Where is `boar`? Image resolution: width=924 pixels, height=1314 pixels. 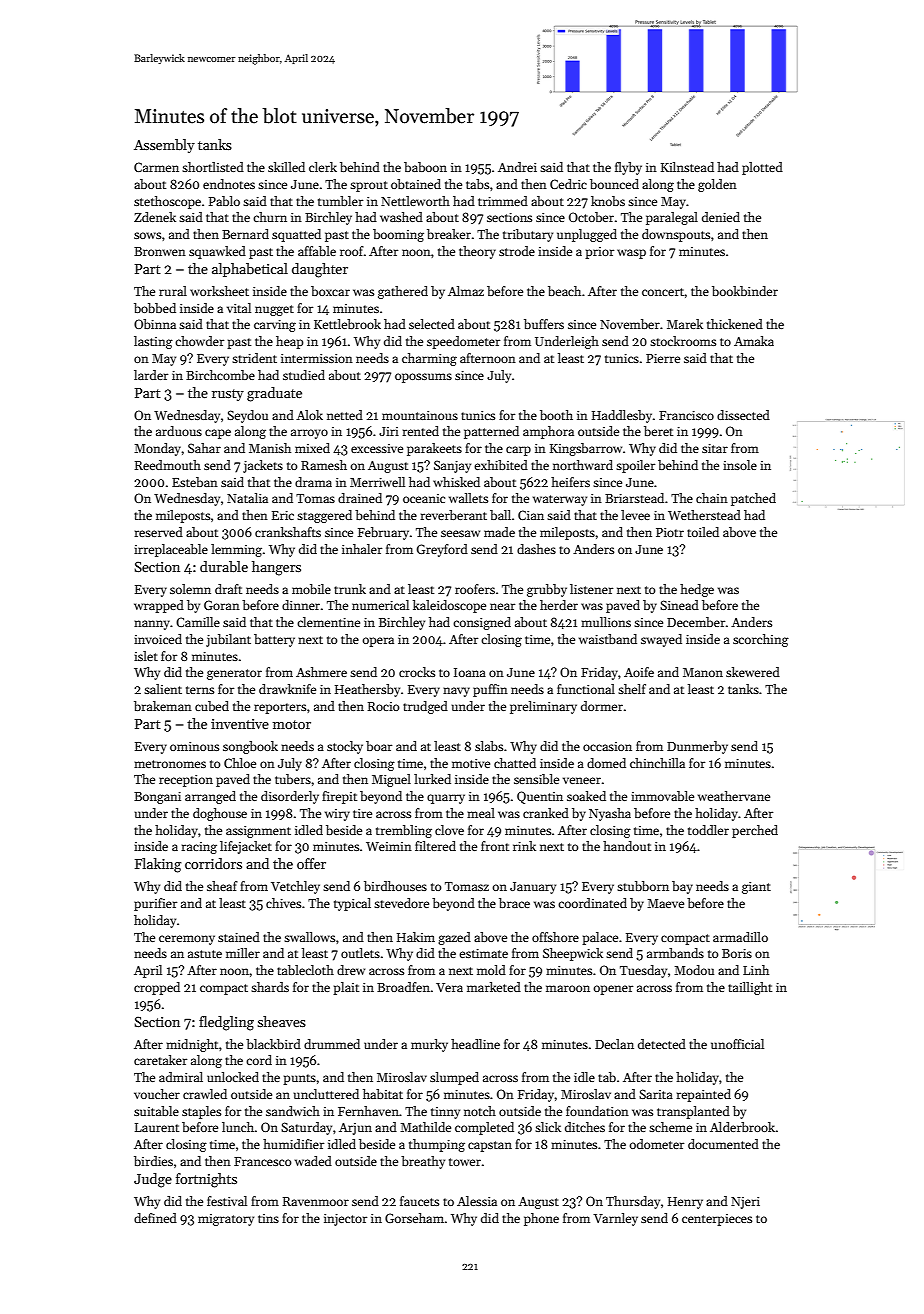 boar is located at coordinates (379, 746).
